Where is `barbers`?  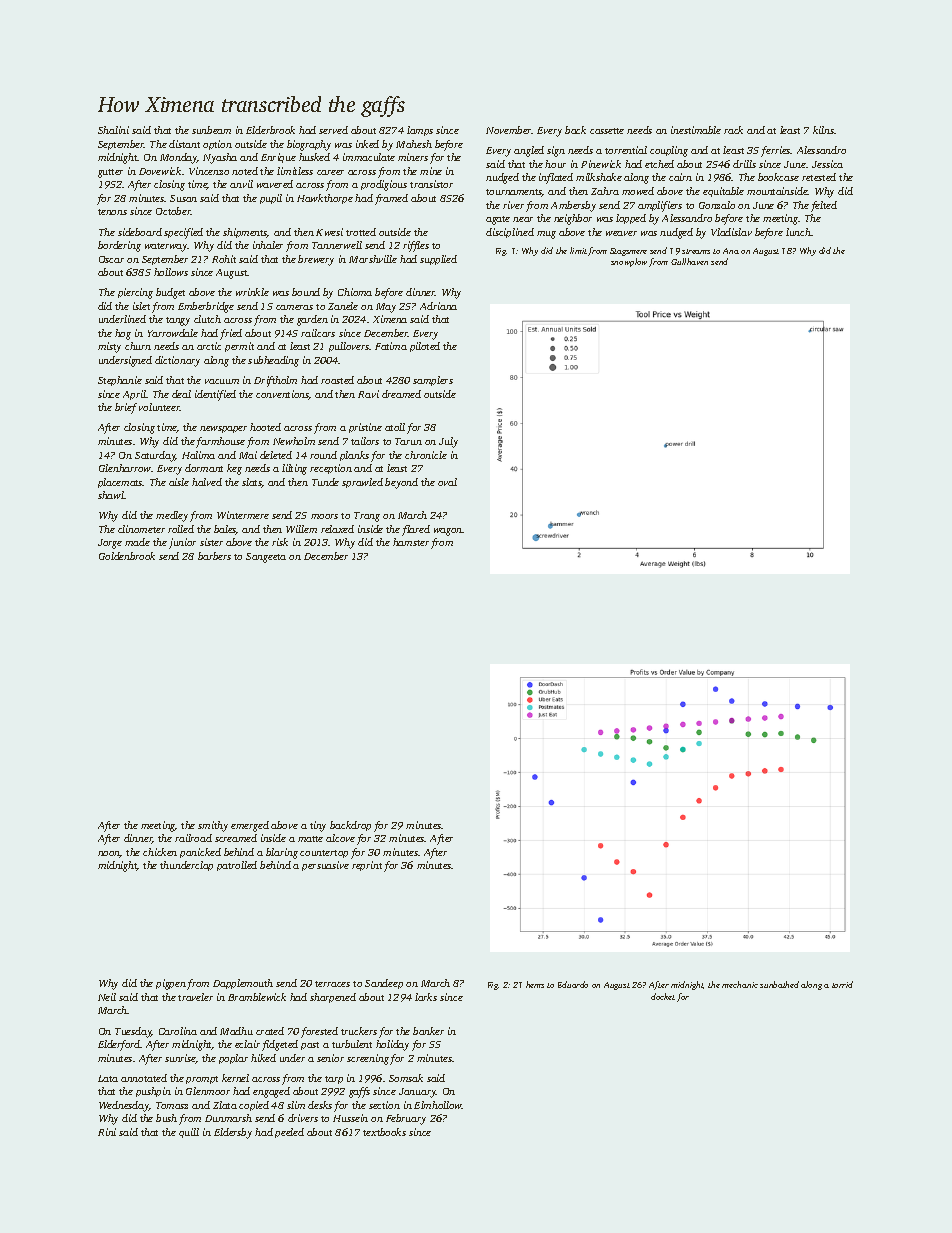
barbers is located at coordinates (214, 556).
